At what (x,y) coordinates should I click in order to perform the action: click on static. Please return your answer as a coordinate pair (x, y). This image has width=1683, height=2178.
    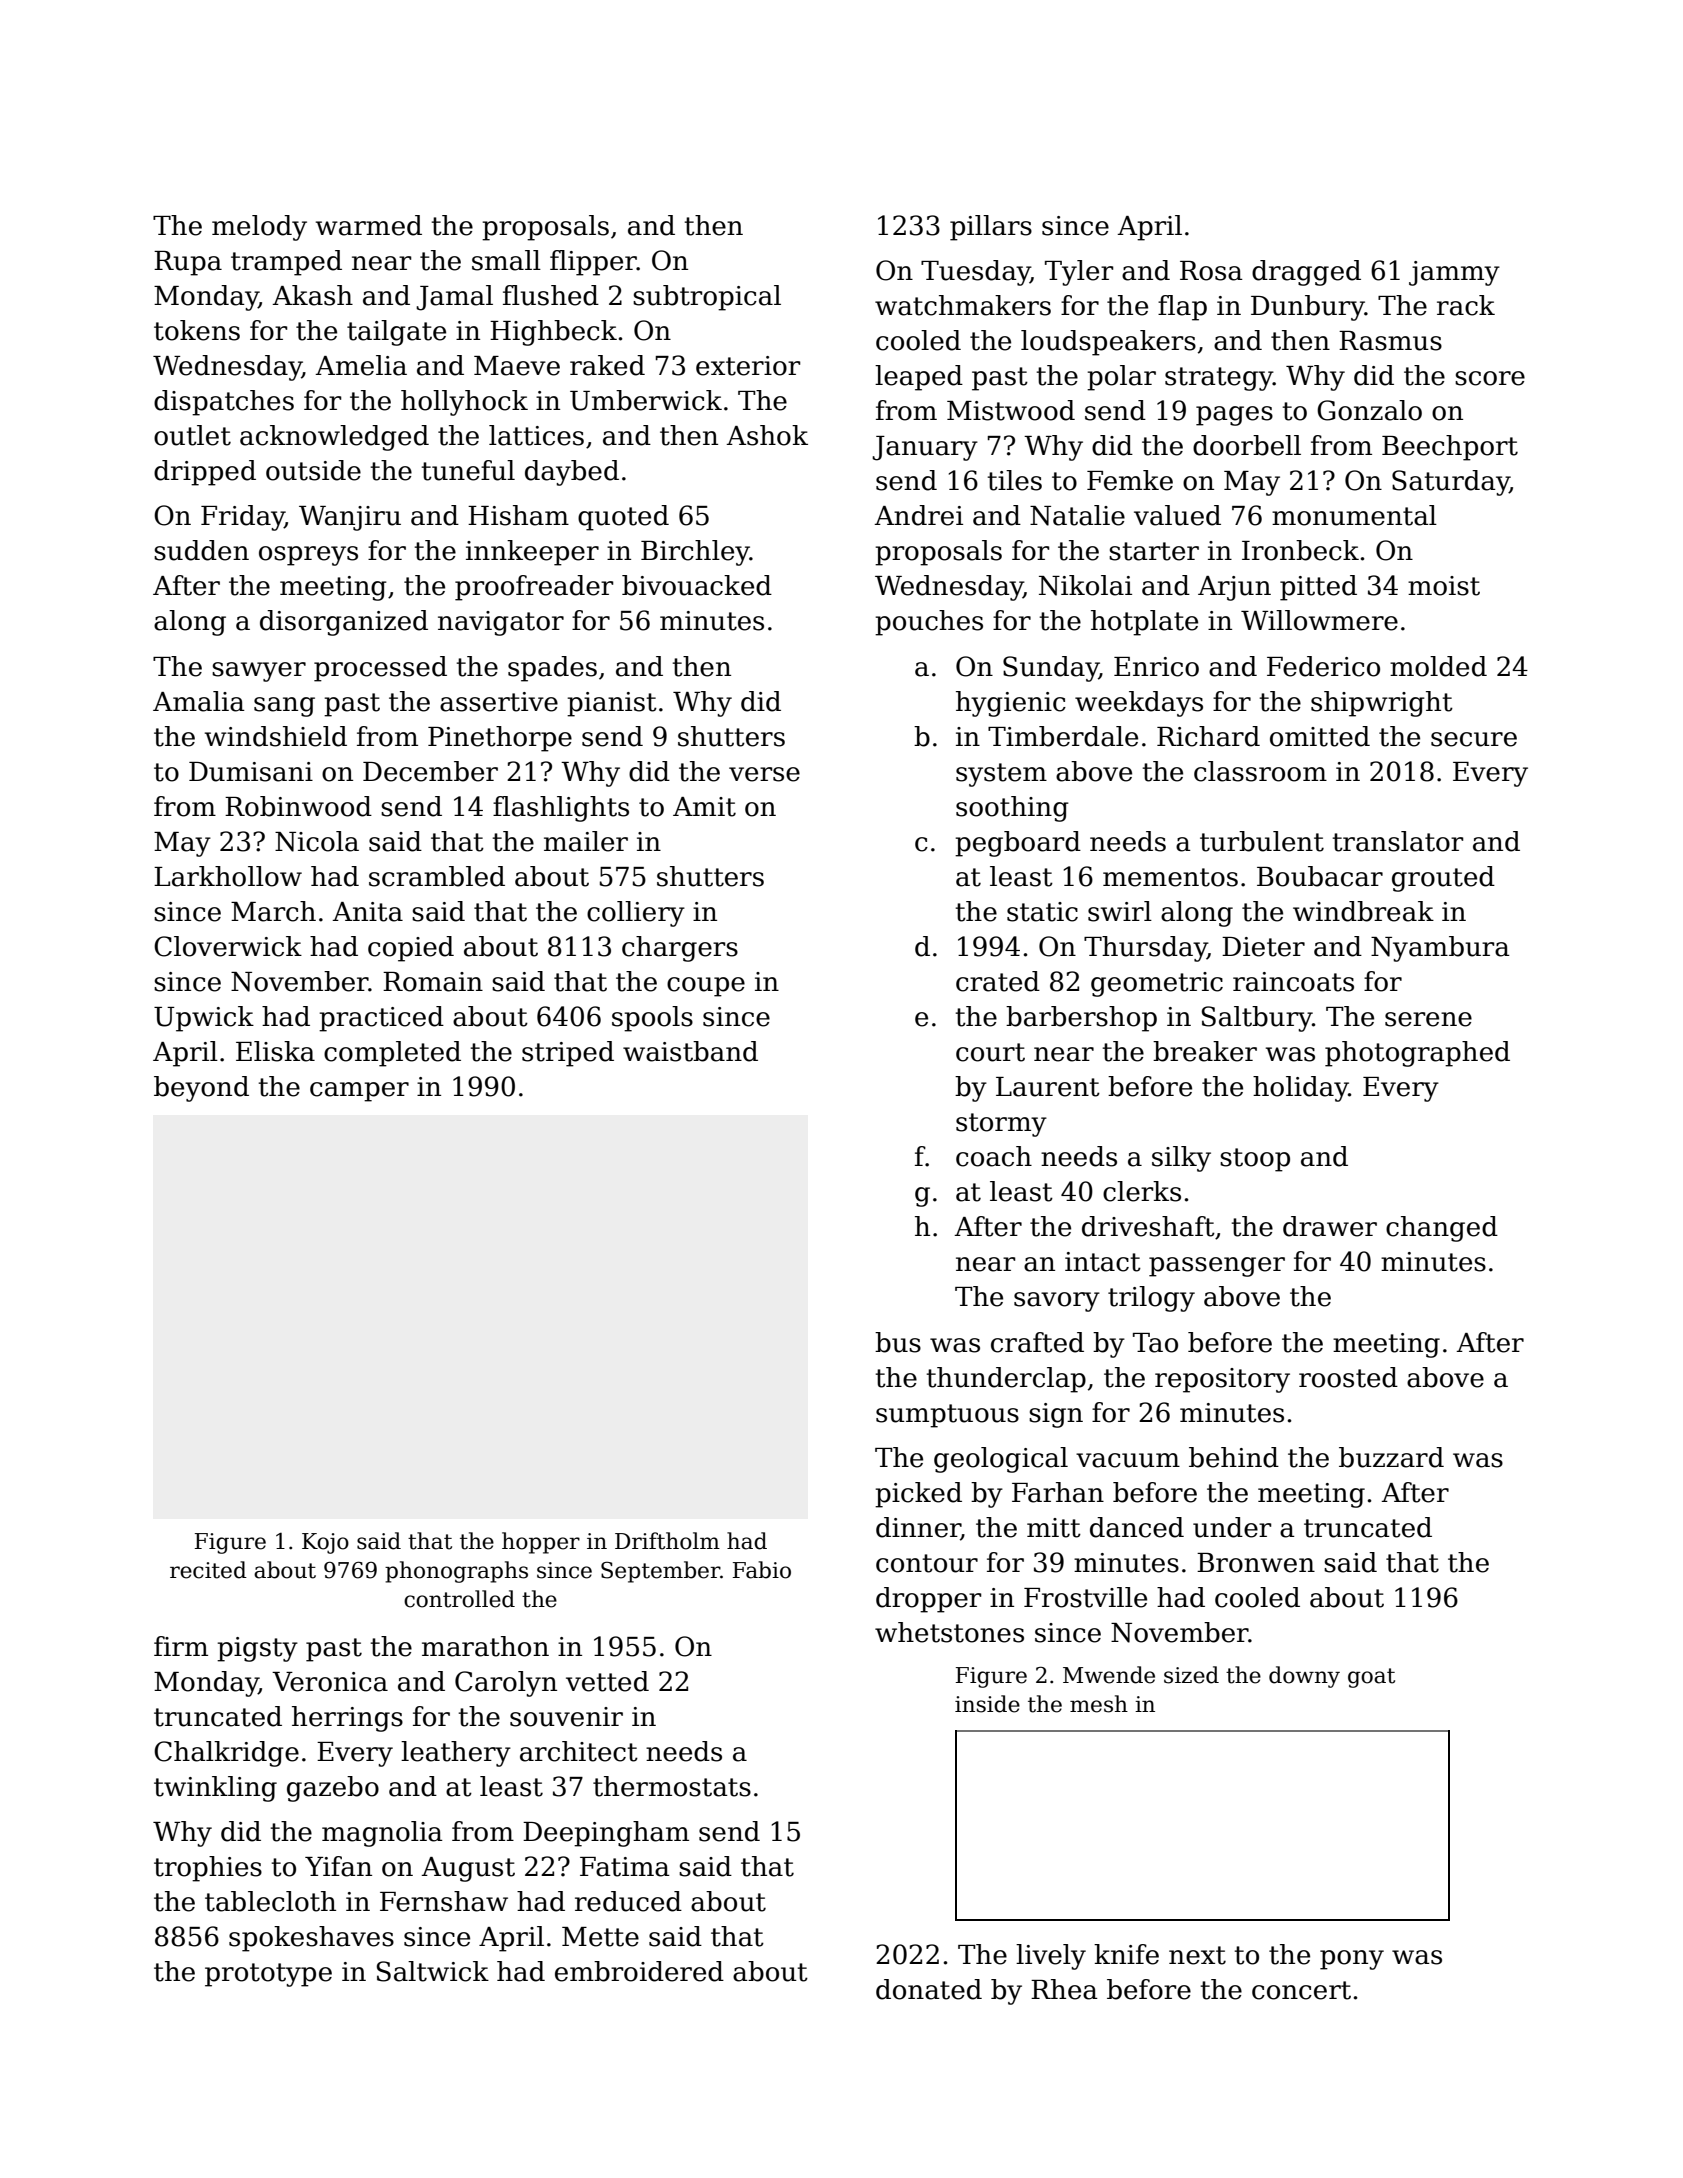
    Looking at the image, I should click on (1042, 912).
